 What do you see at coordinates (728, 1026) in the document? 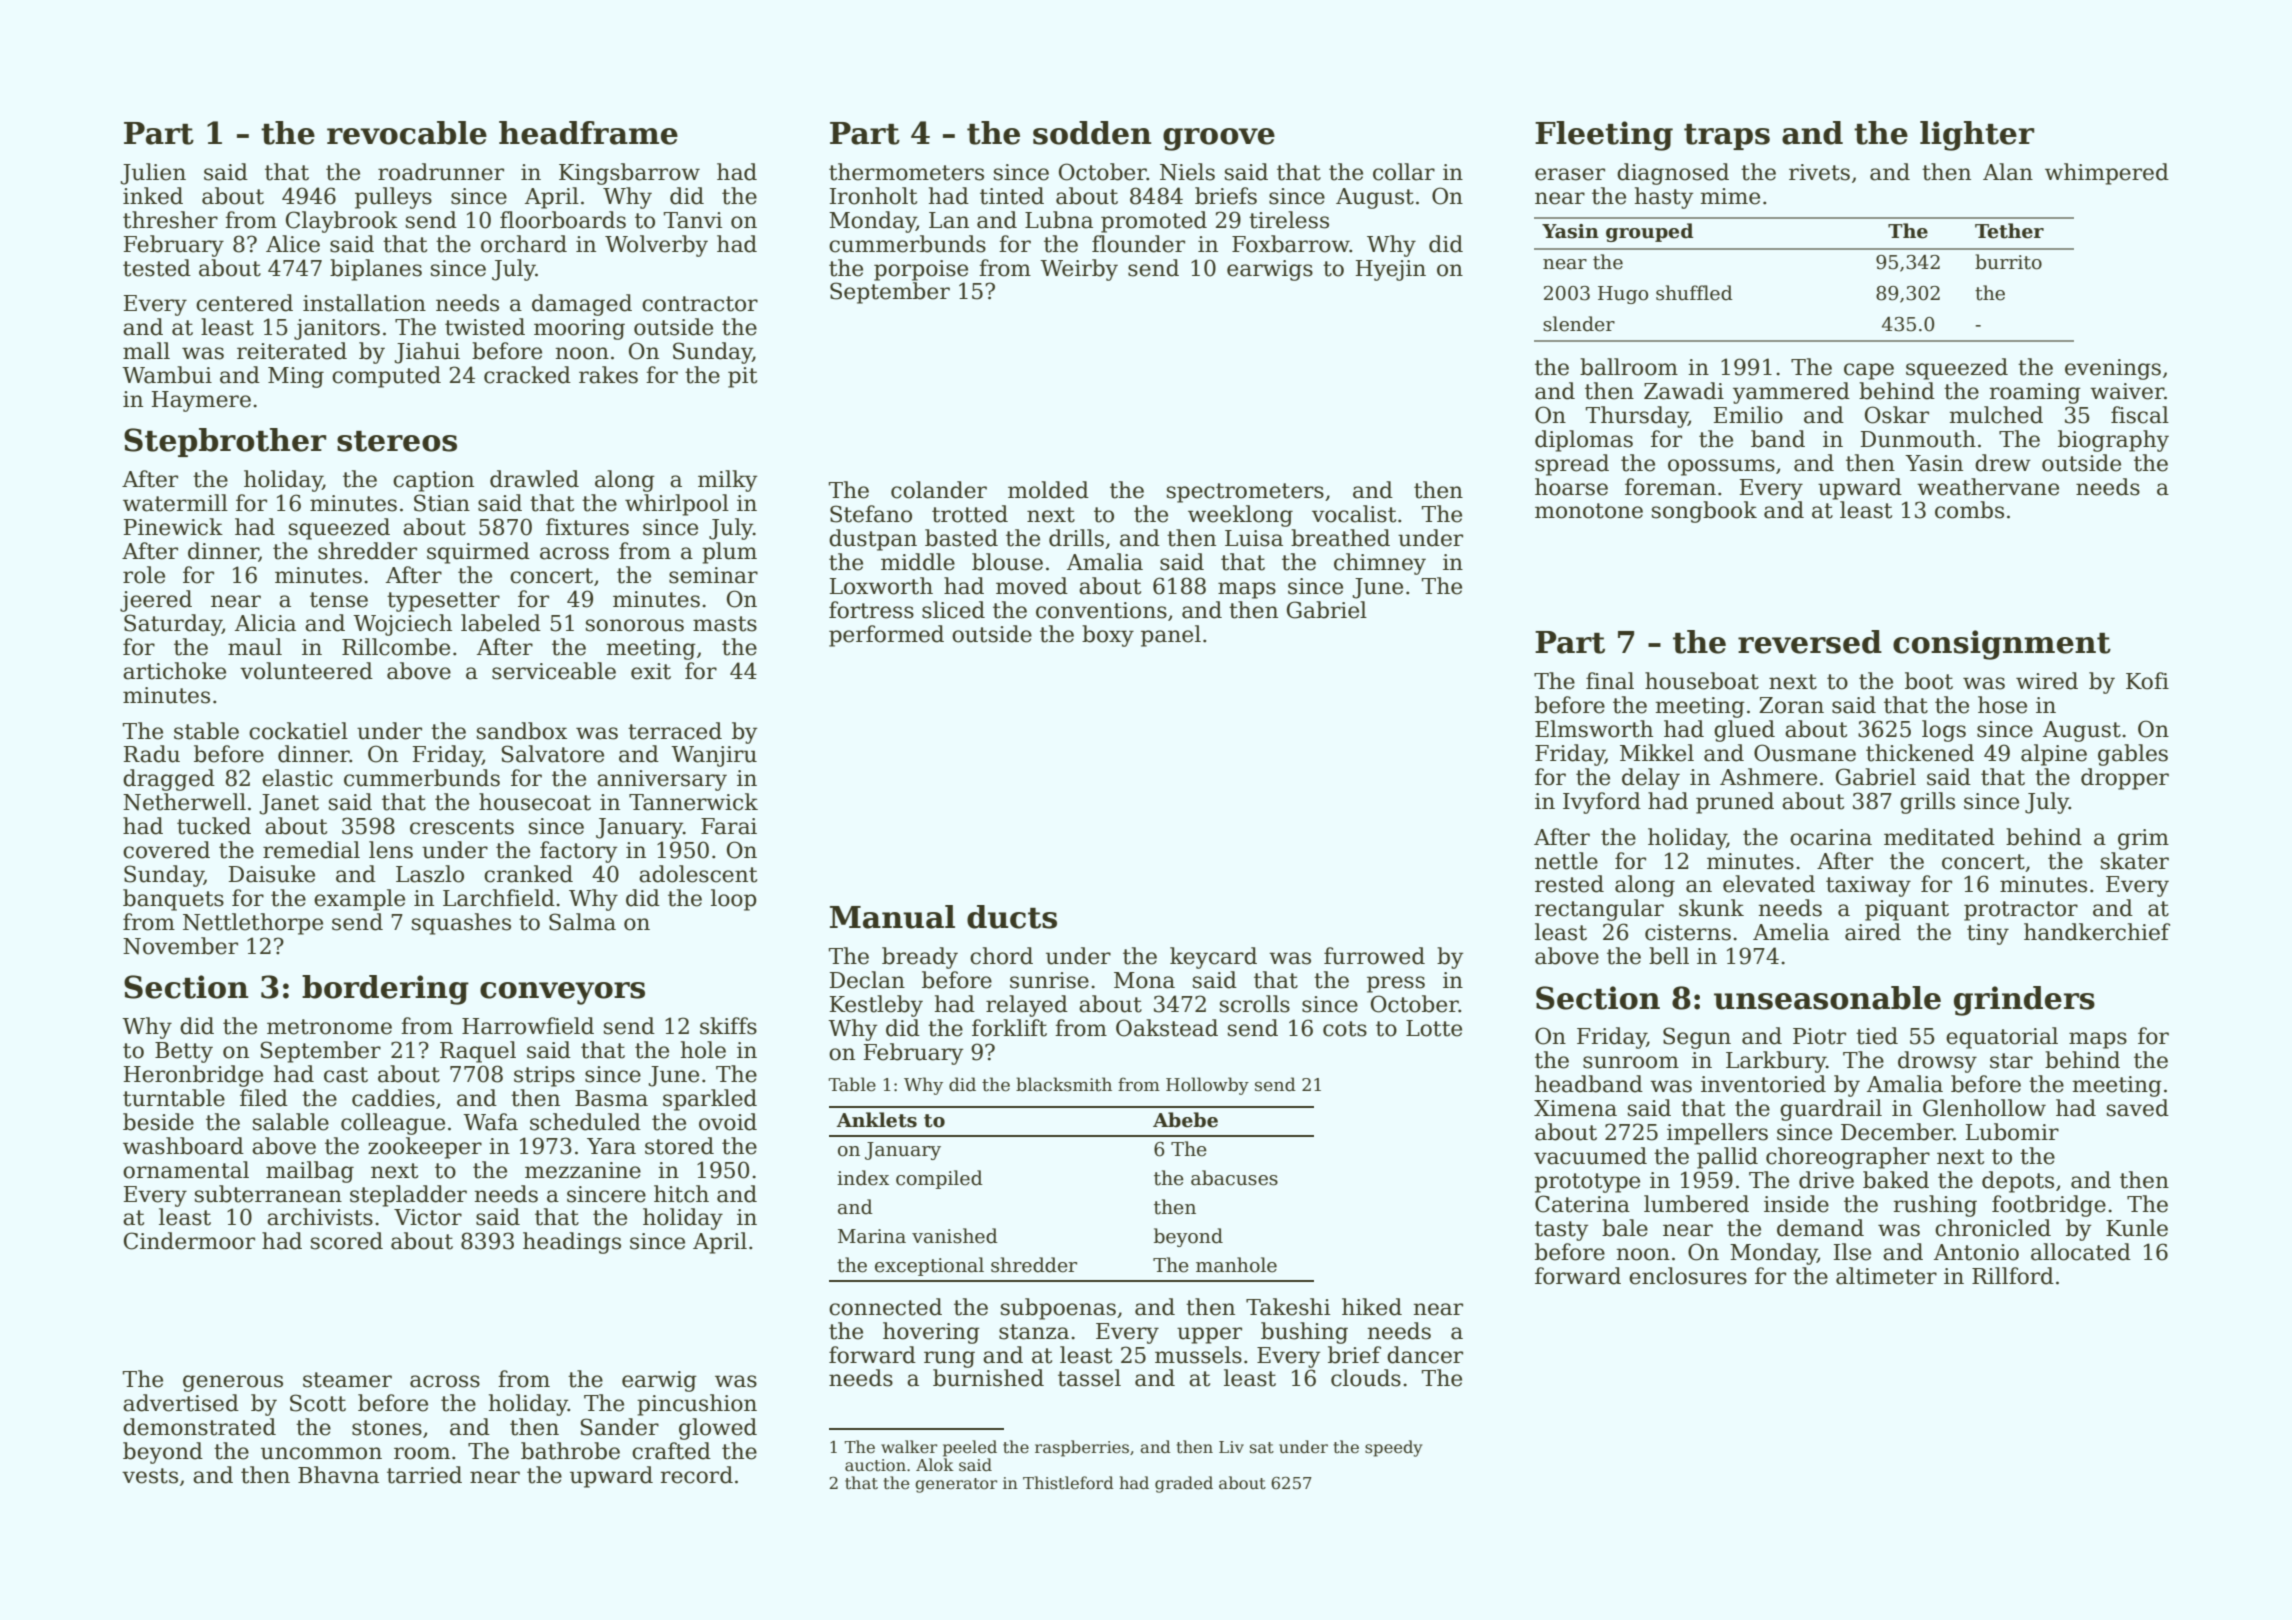
I see `skiffs` at bounding box center [728, 1026].
